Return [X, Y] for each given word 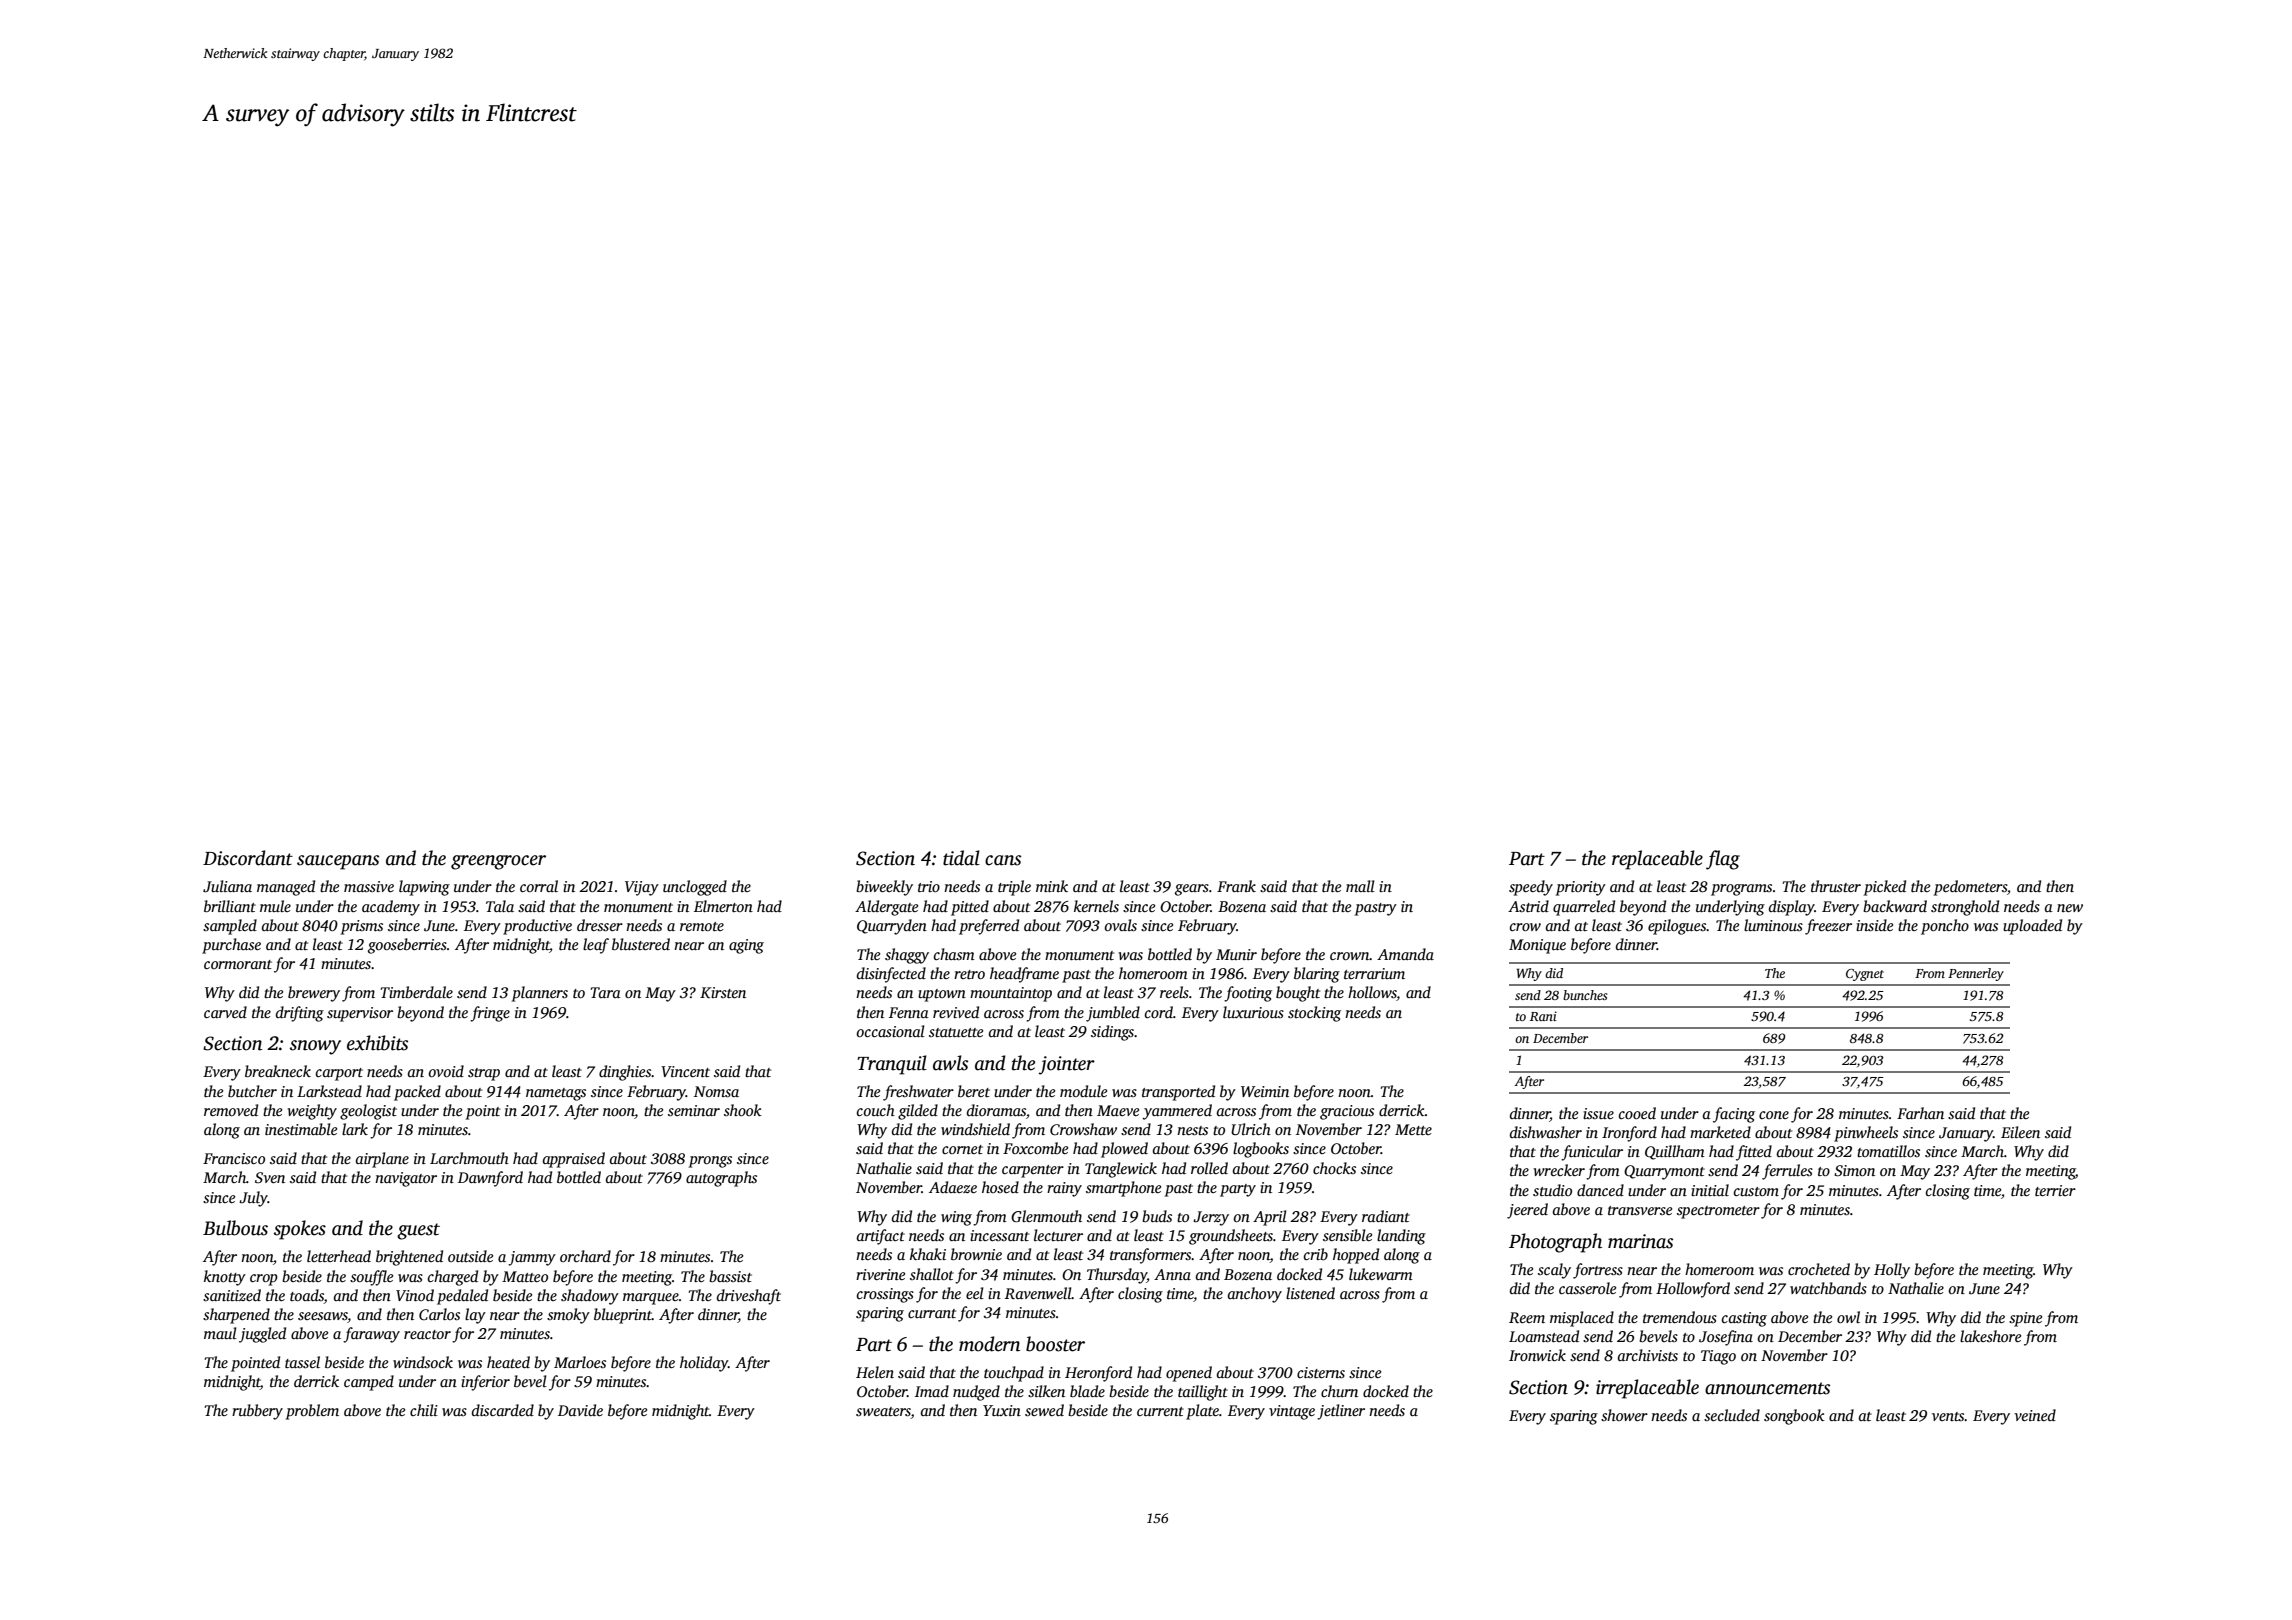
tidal [961, 858]
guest [418, 1231]
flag [1723, 860]
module [1083, 1091]
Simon [1854, 1171]
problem [312, 1412]
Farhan [1920, 1113]
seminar [694, 1110]
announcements [1767, 1388]
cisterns [1321, 1372]
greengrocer [498, 862]
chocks [1334, 1168]
